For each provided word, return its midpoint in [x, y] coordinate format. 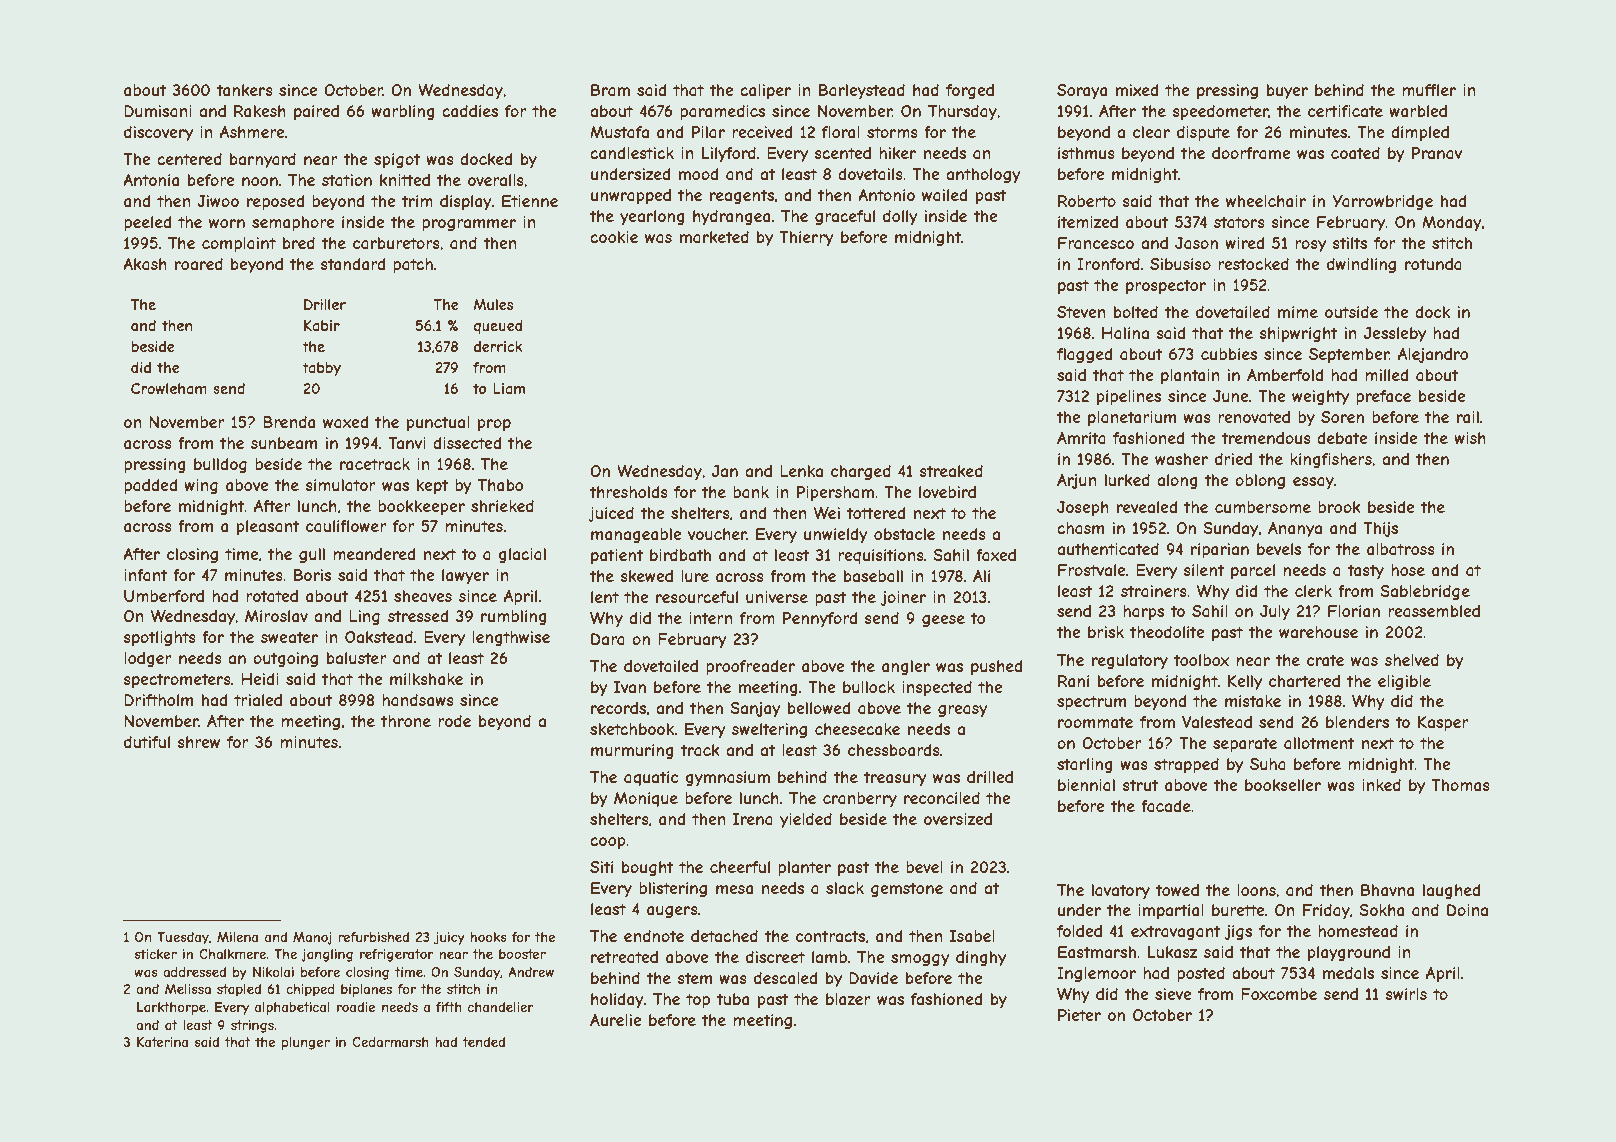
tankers [244, 90]
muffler [1429, 90]
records [618, 708]
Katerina [162, 1042]
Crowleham [169, 388]
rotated [272, 596]
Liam [509, 388]
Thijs [1380, 529]
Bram [610, 90]
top [698, 1000]
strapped [1186, 765]
